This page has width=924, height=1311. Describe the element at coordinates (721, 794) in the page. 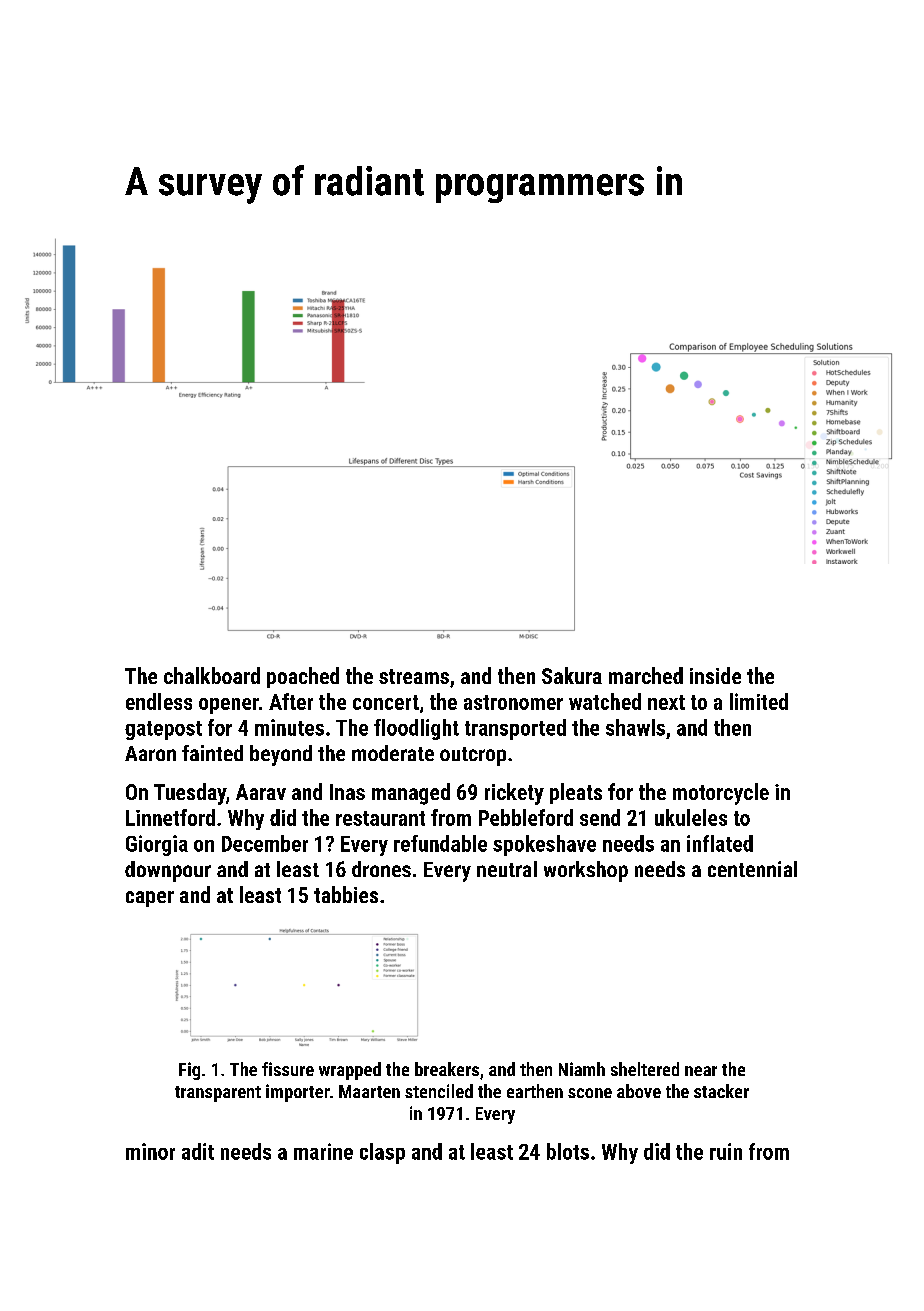

I see `motorcycle` at that location.
